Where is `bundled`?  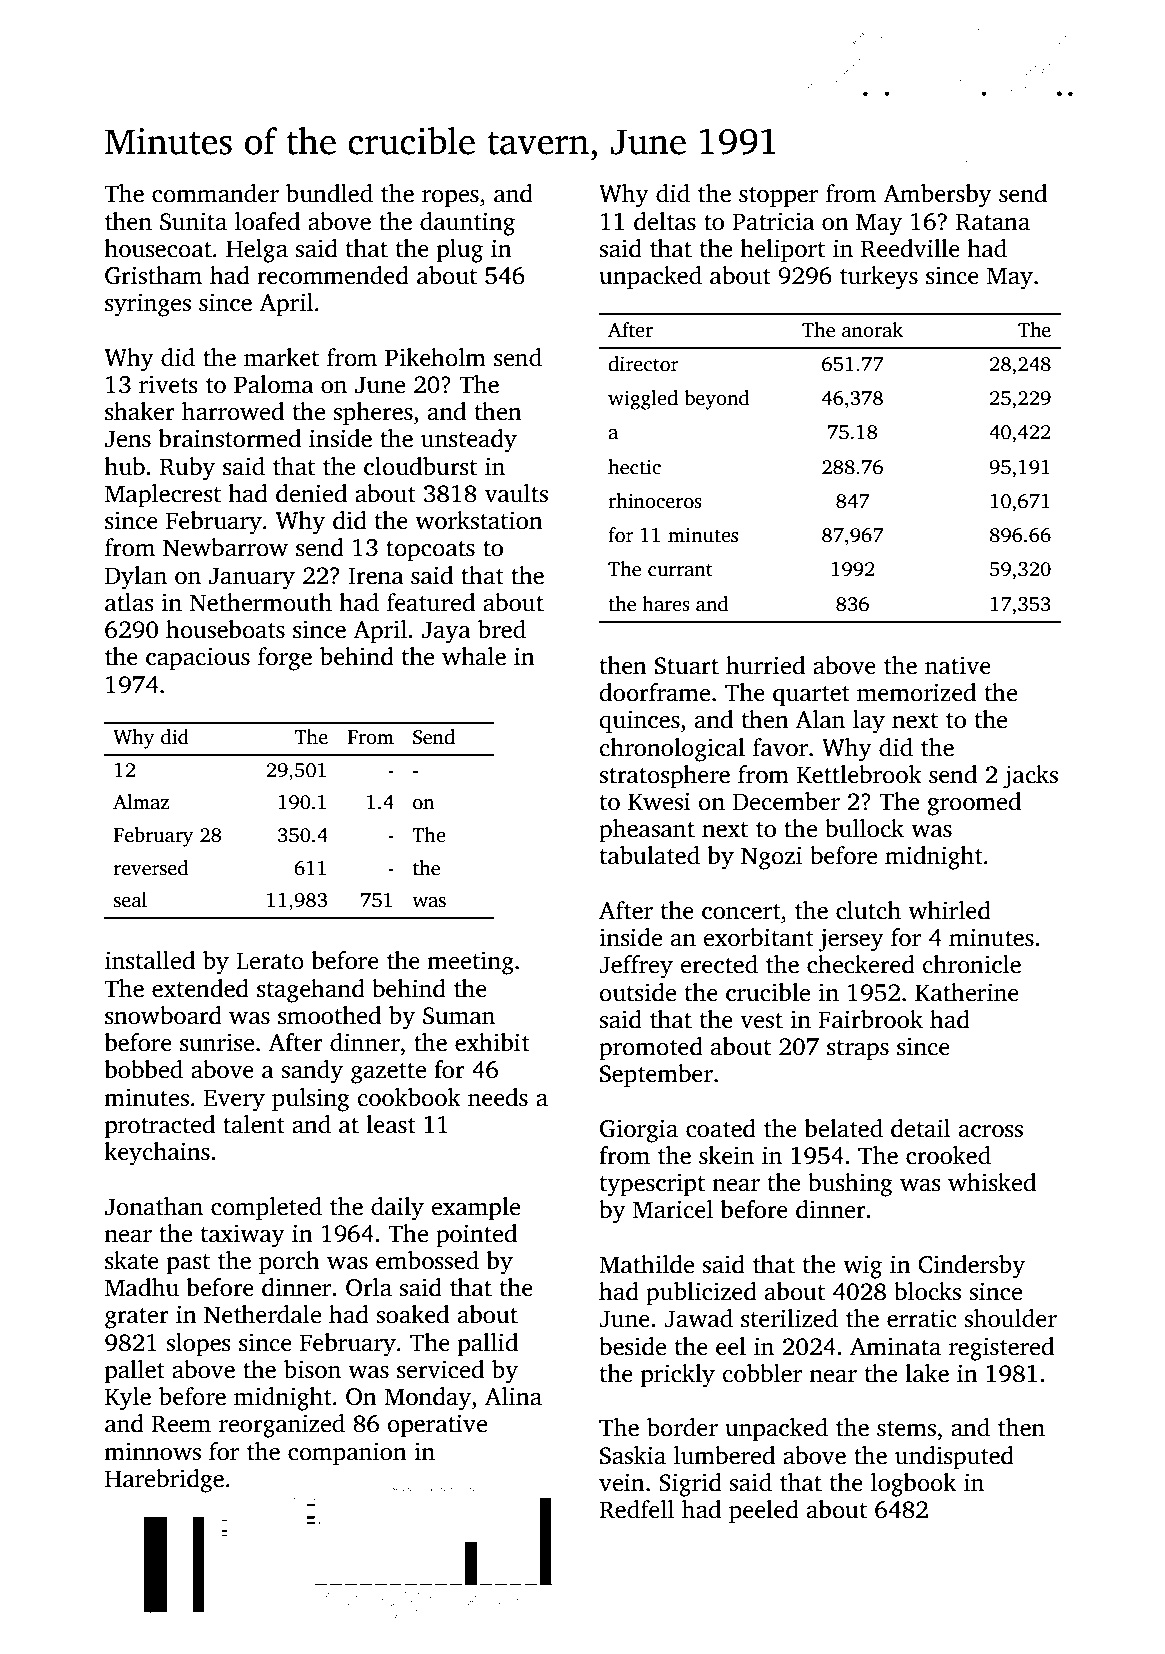
bundled is located at coordinates (329, 193).
